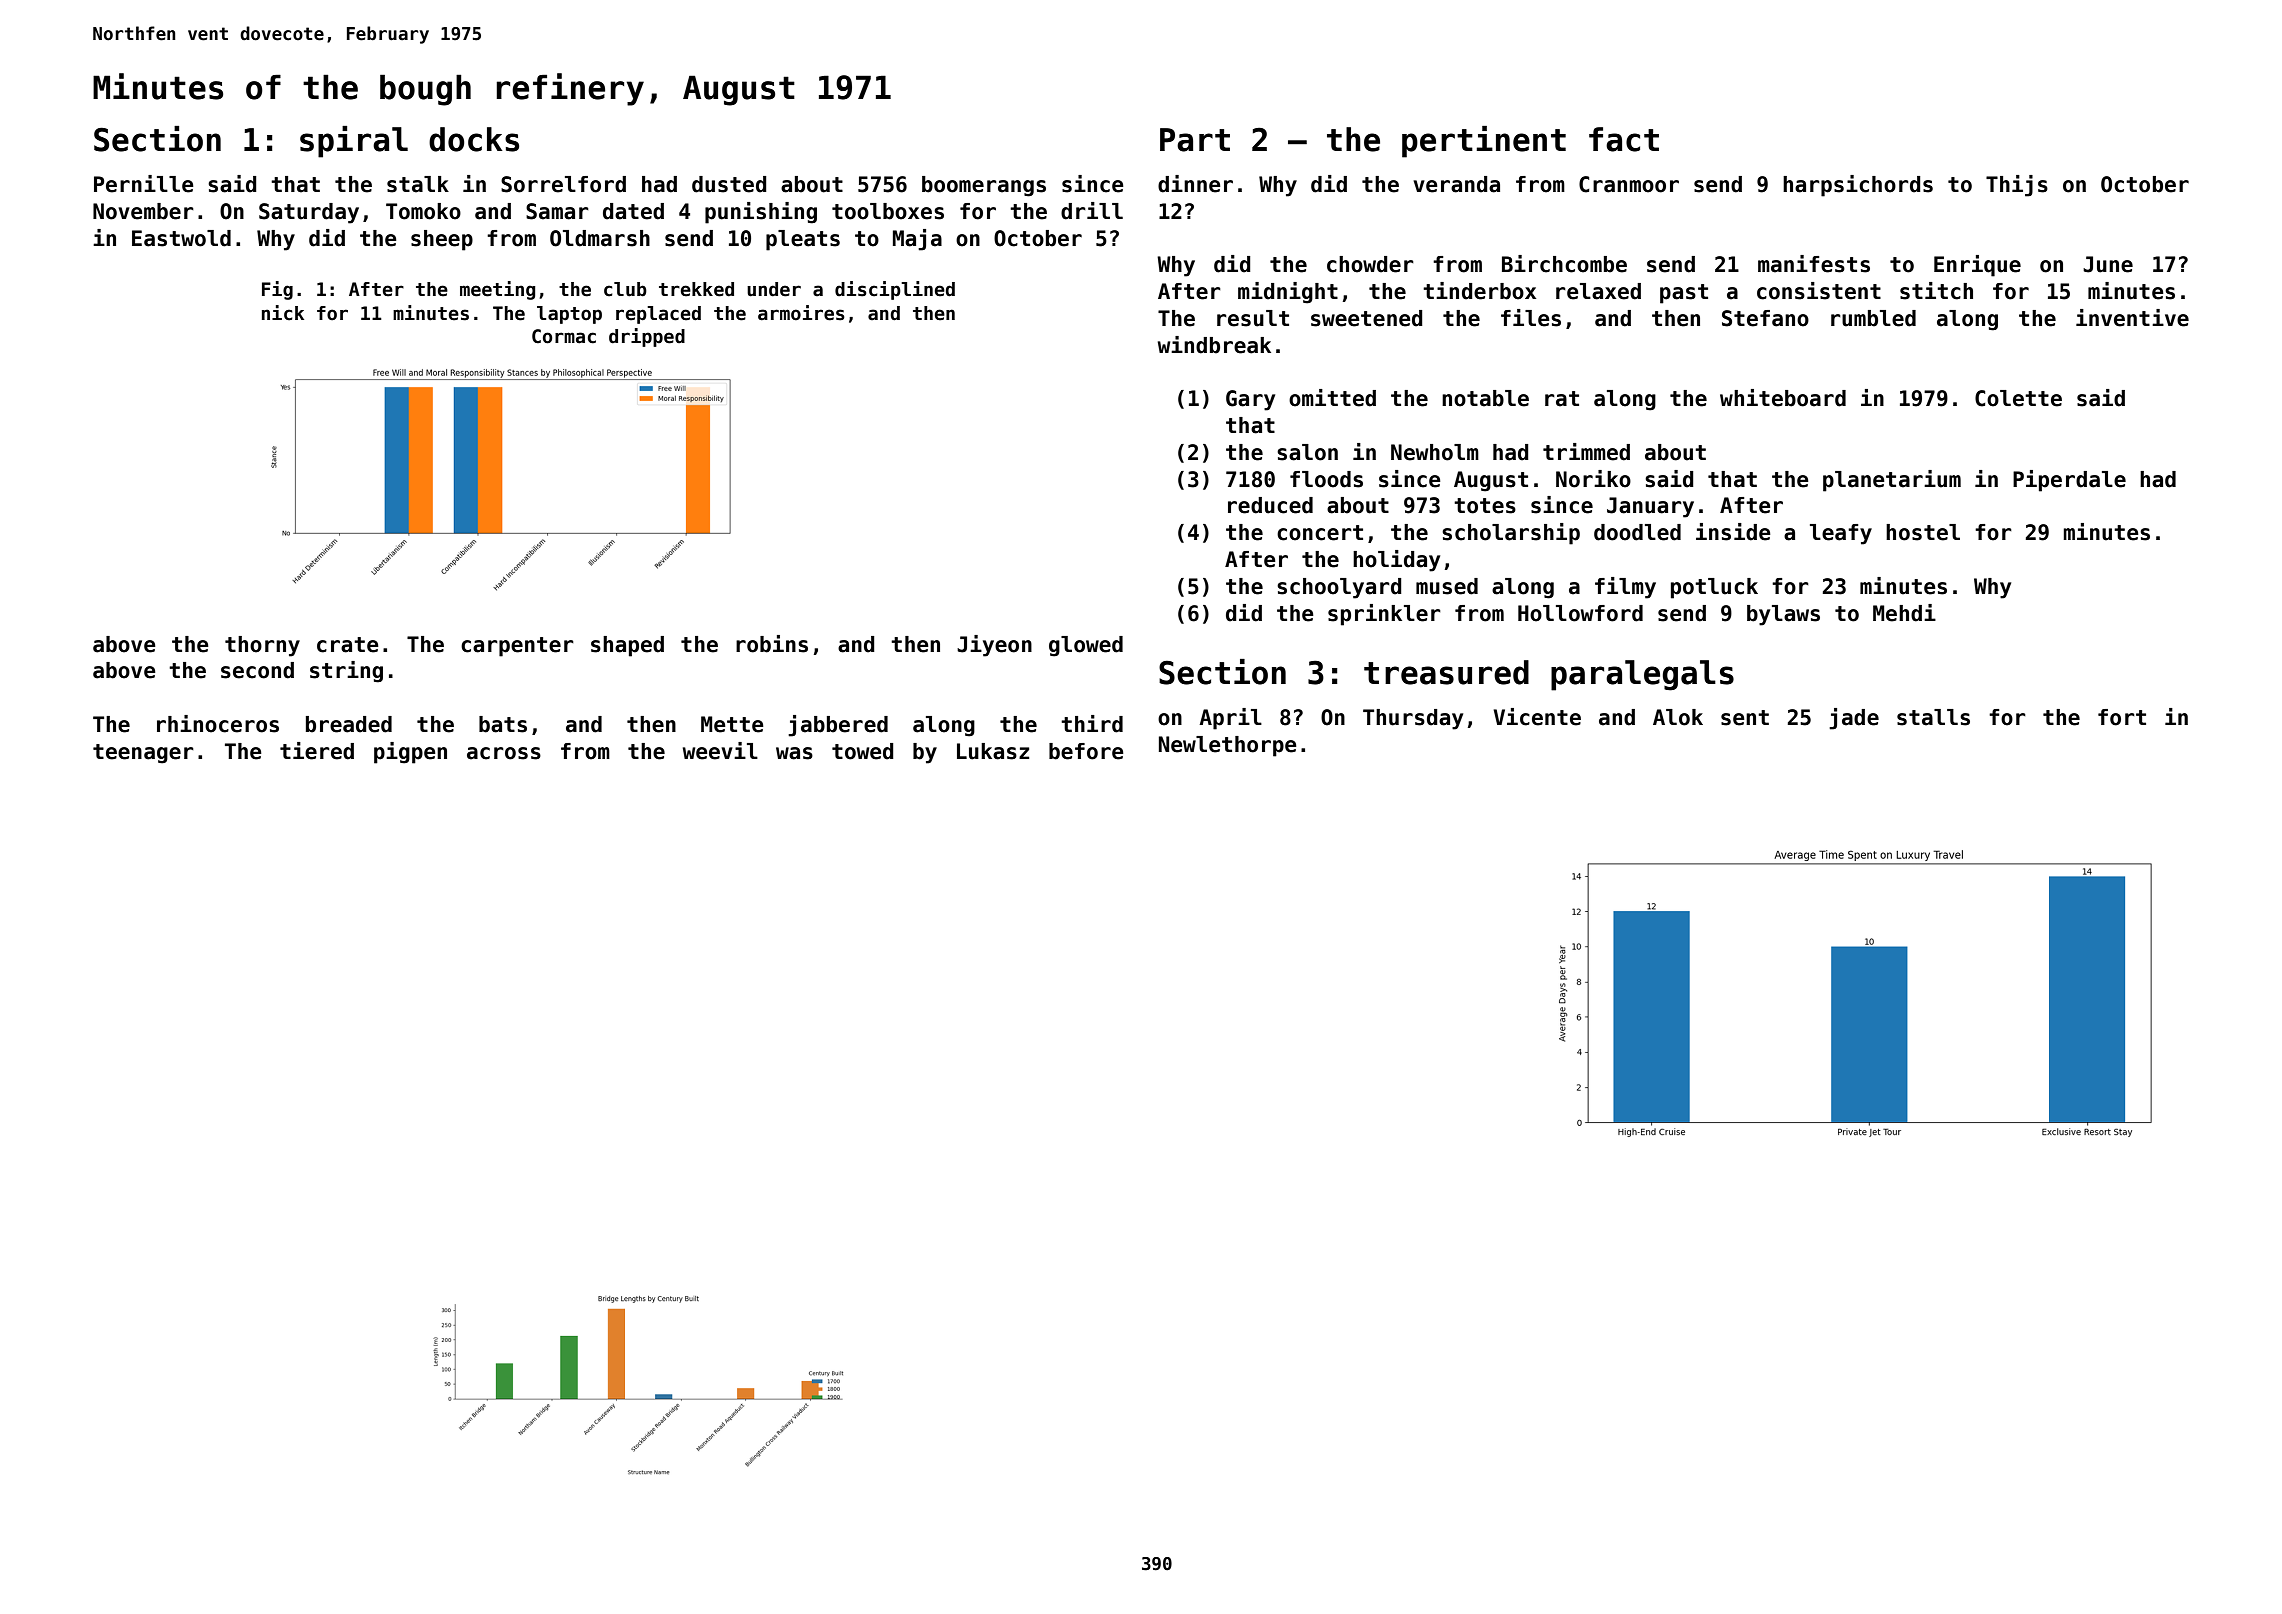  I want to click on dinner, so click(1195, 184).
